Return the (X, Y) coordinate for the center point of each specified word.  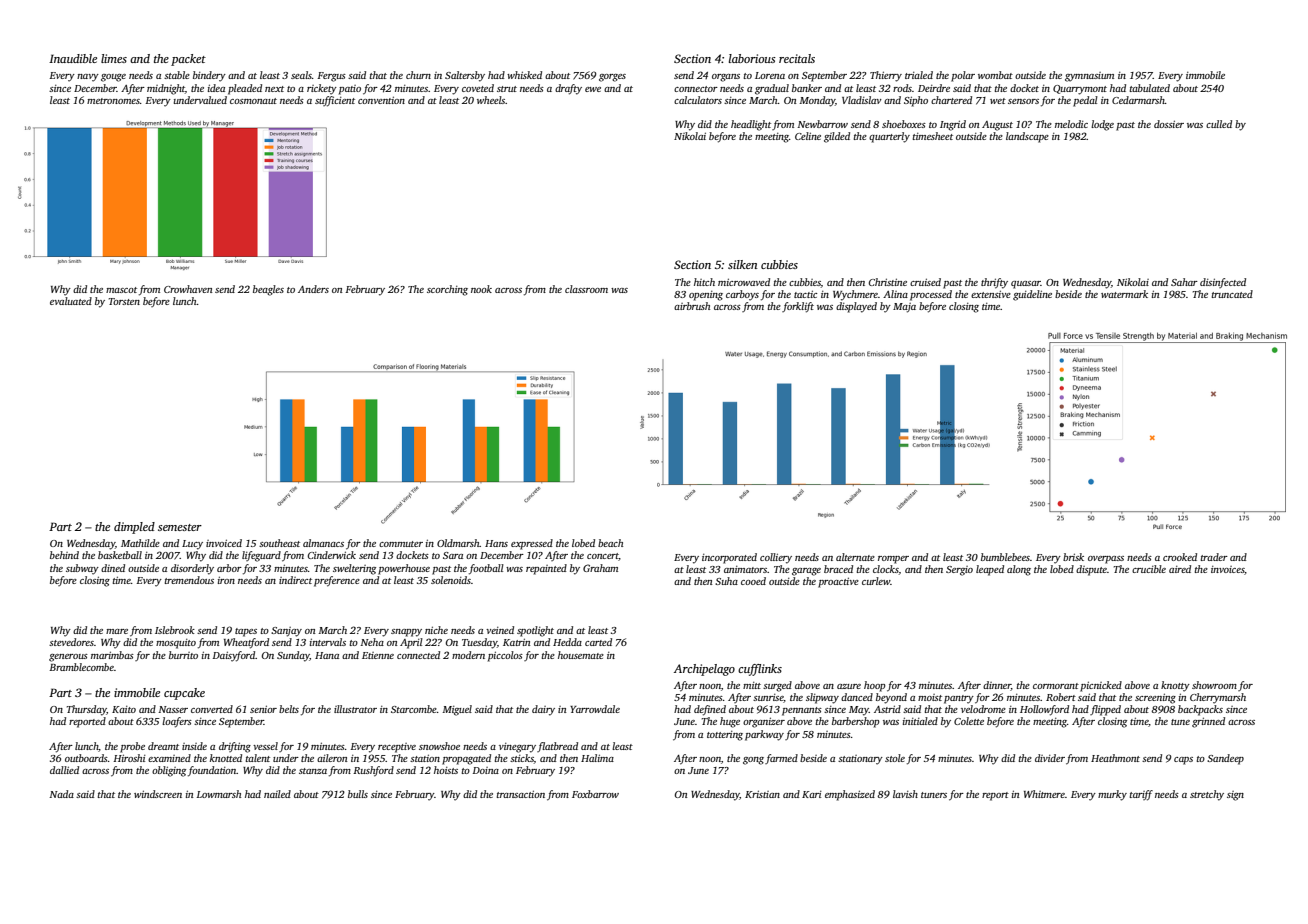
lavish (905, 794)
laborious (752, 58)
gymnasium (1089, 77)
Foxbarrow (595, 794)
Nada (61, 794)
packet (188, 60)
